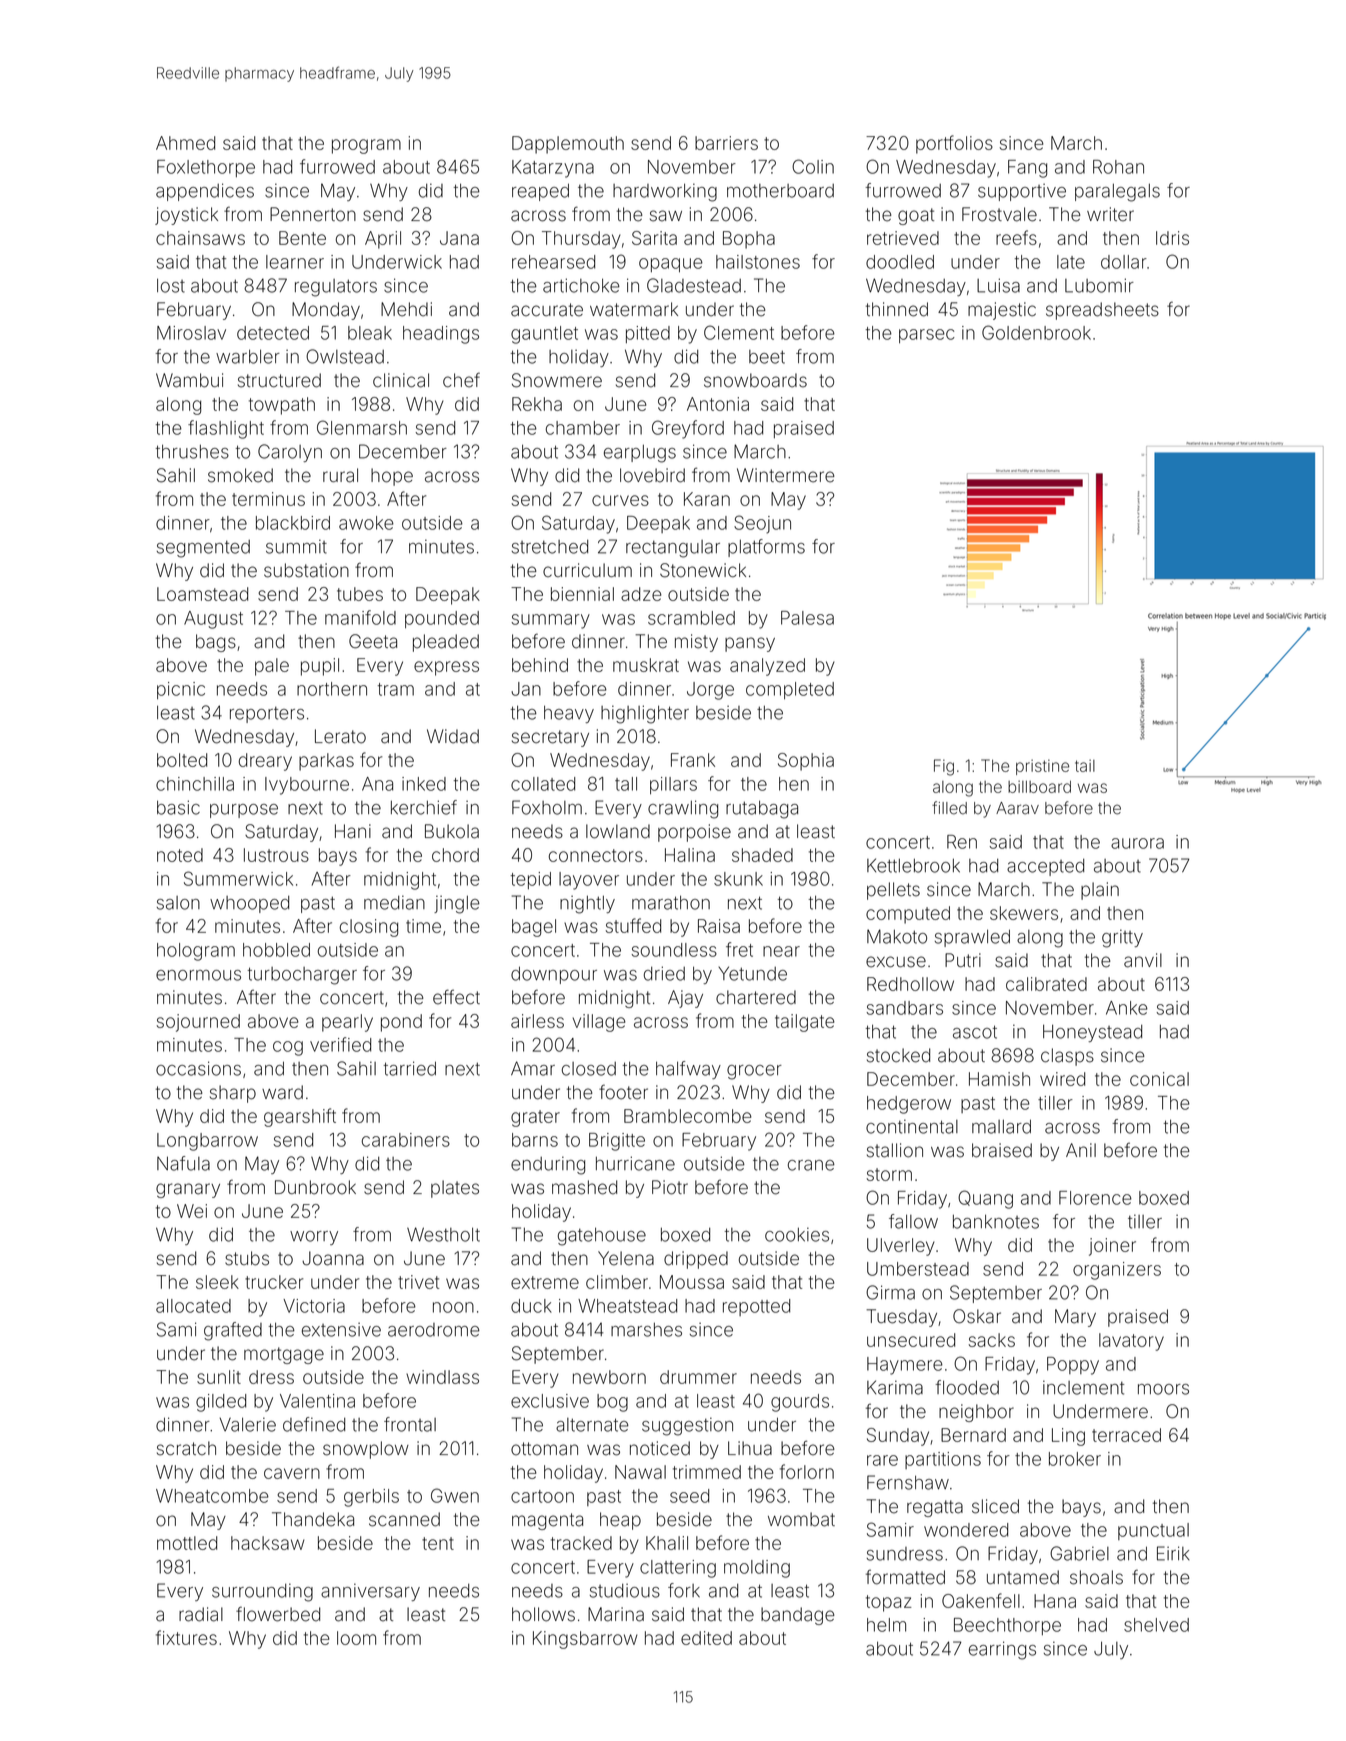 Image resolution: width=1346 pixels, height=1741 pixels. What do you see at coordinates (219, 1377) in the document?
I see `sunlit` at bounding box center [219, 1377].
